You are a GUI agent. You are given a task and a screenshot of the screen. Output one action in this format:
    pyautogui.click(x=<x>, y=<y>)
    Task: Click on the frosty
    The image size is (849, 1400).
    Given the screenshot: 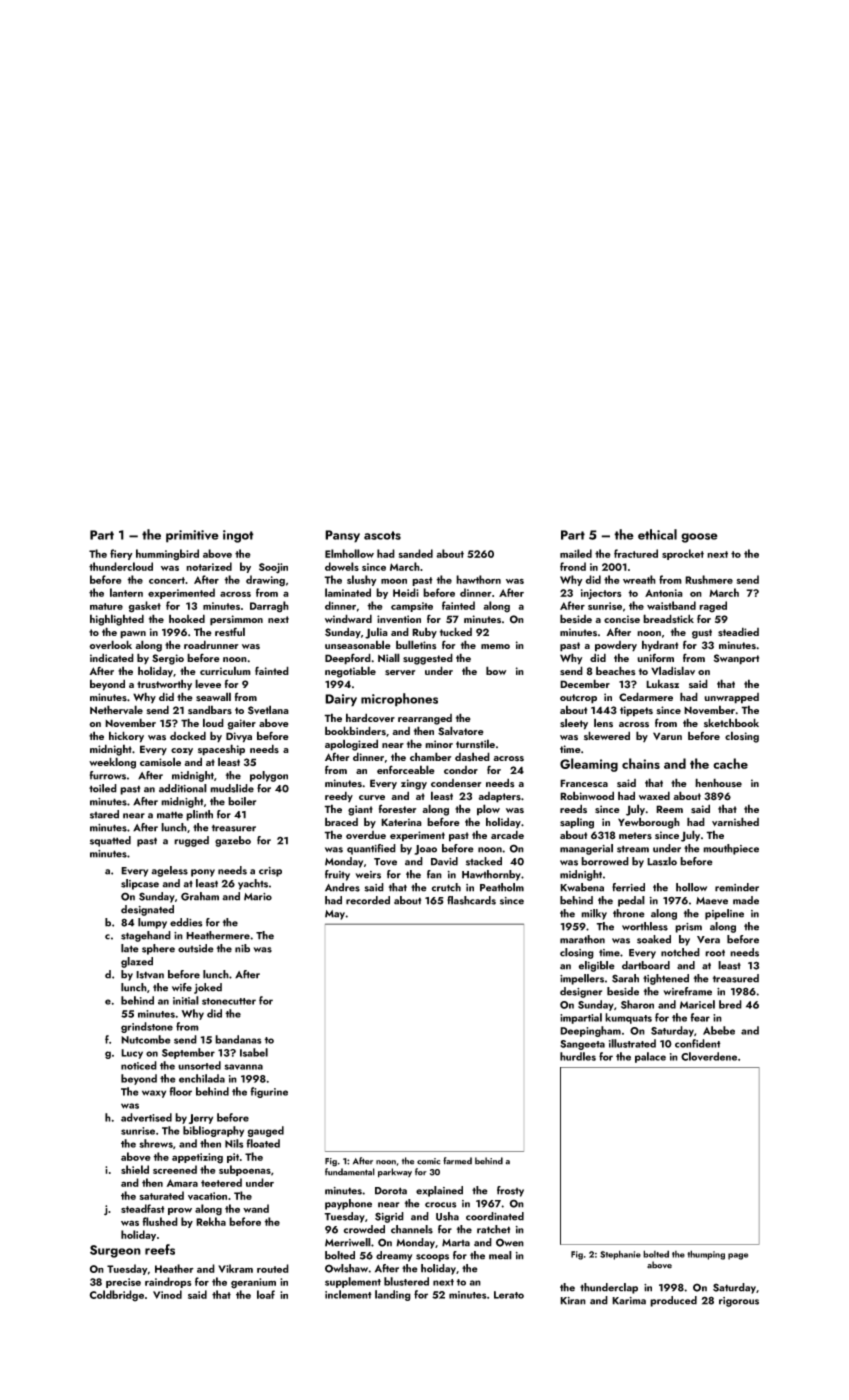 What is the action you would take?
    pyautogui.click(x=510, y=1191)
